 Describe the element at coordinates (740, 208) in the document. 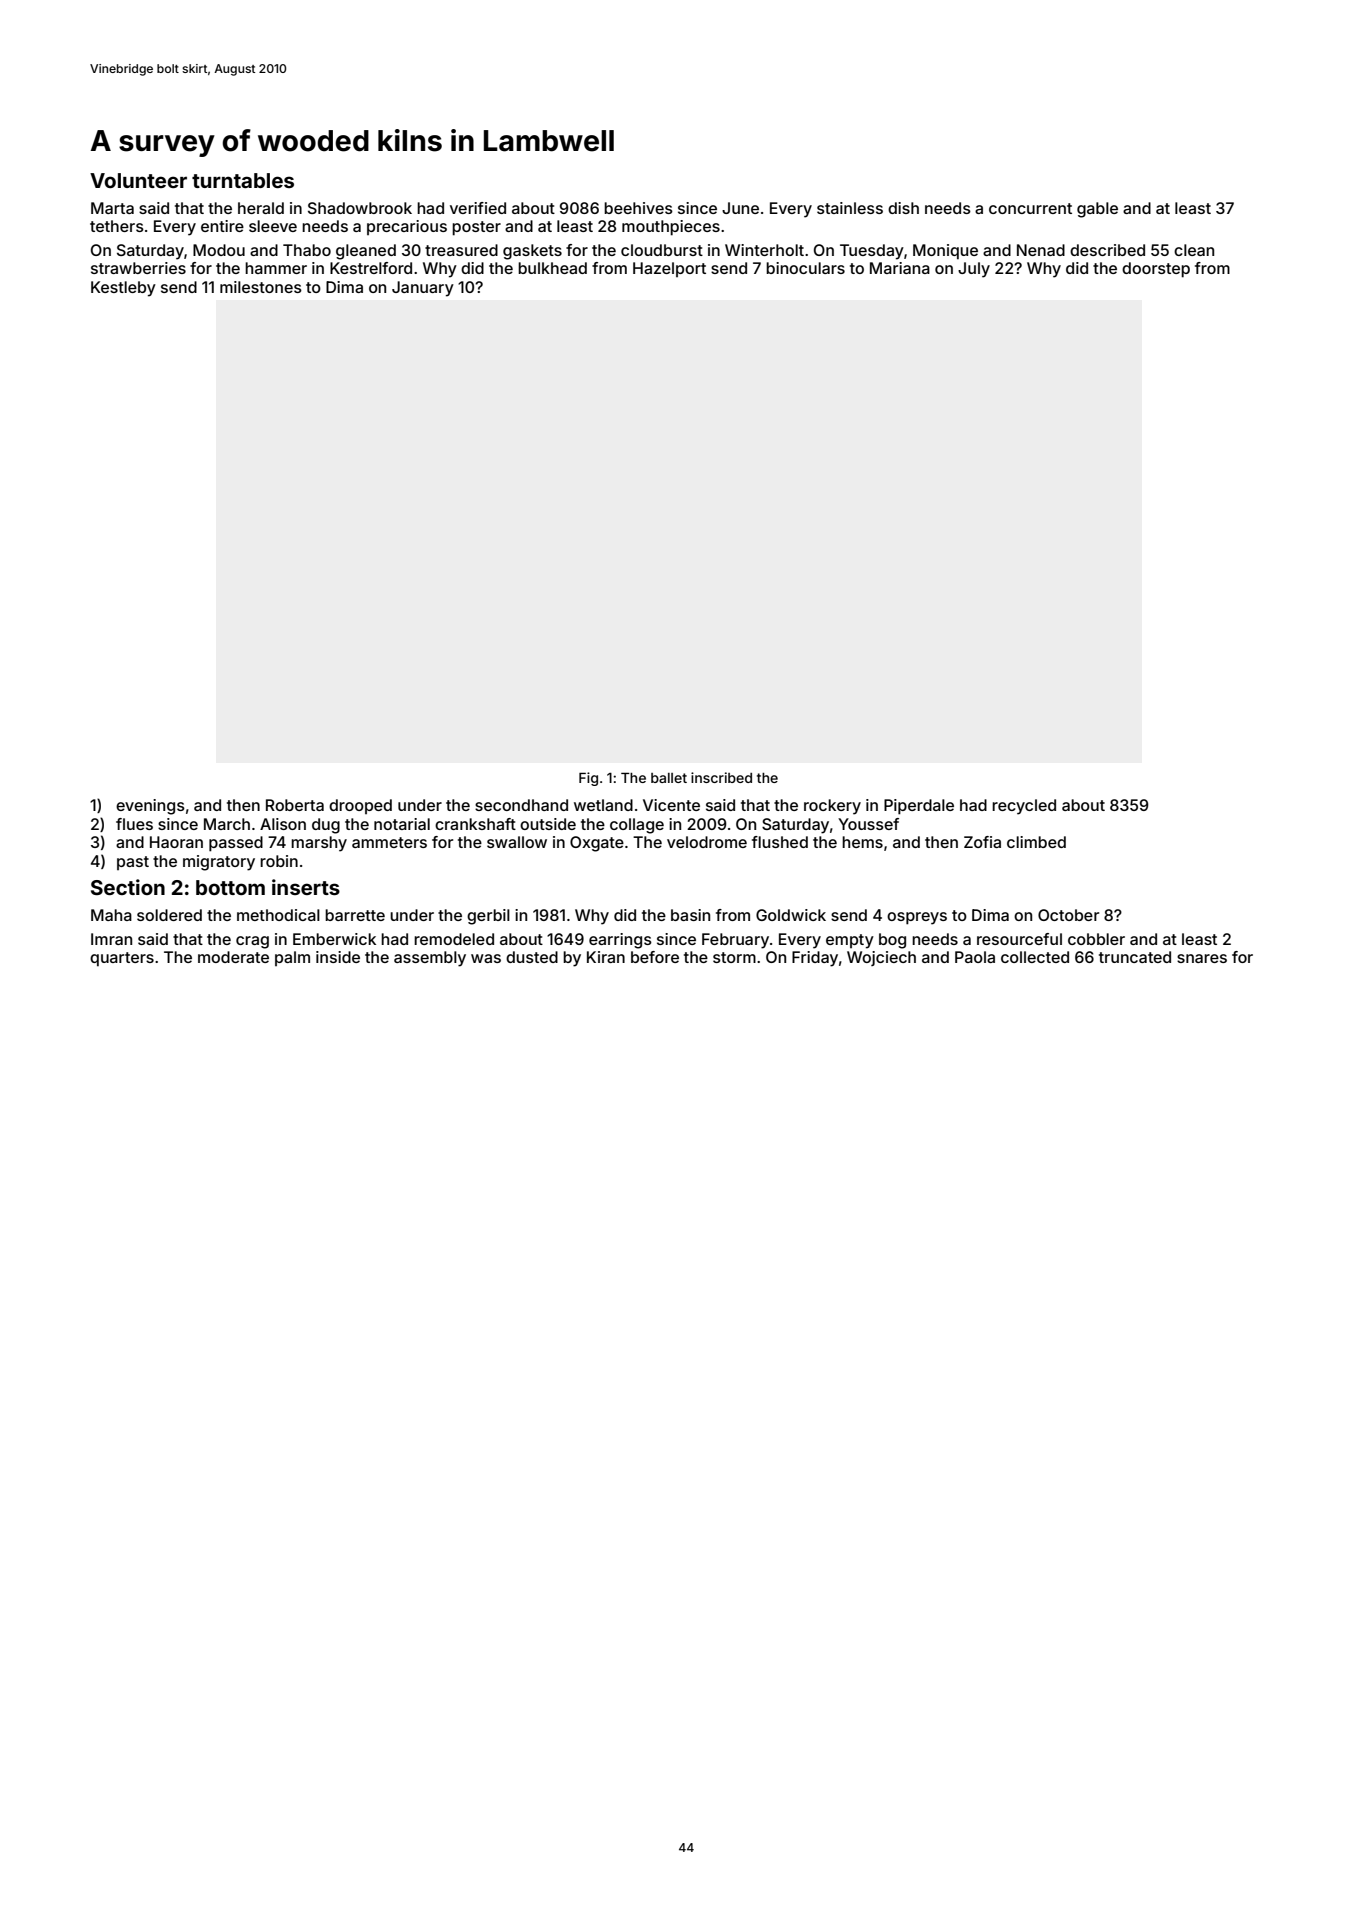

I see `June` at that location.
